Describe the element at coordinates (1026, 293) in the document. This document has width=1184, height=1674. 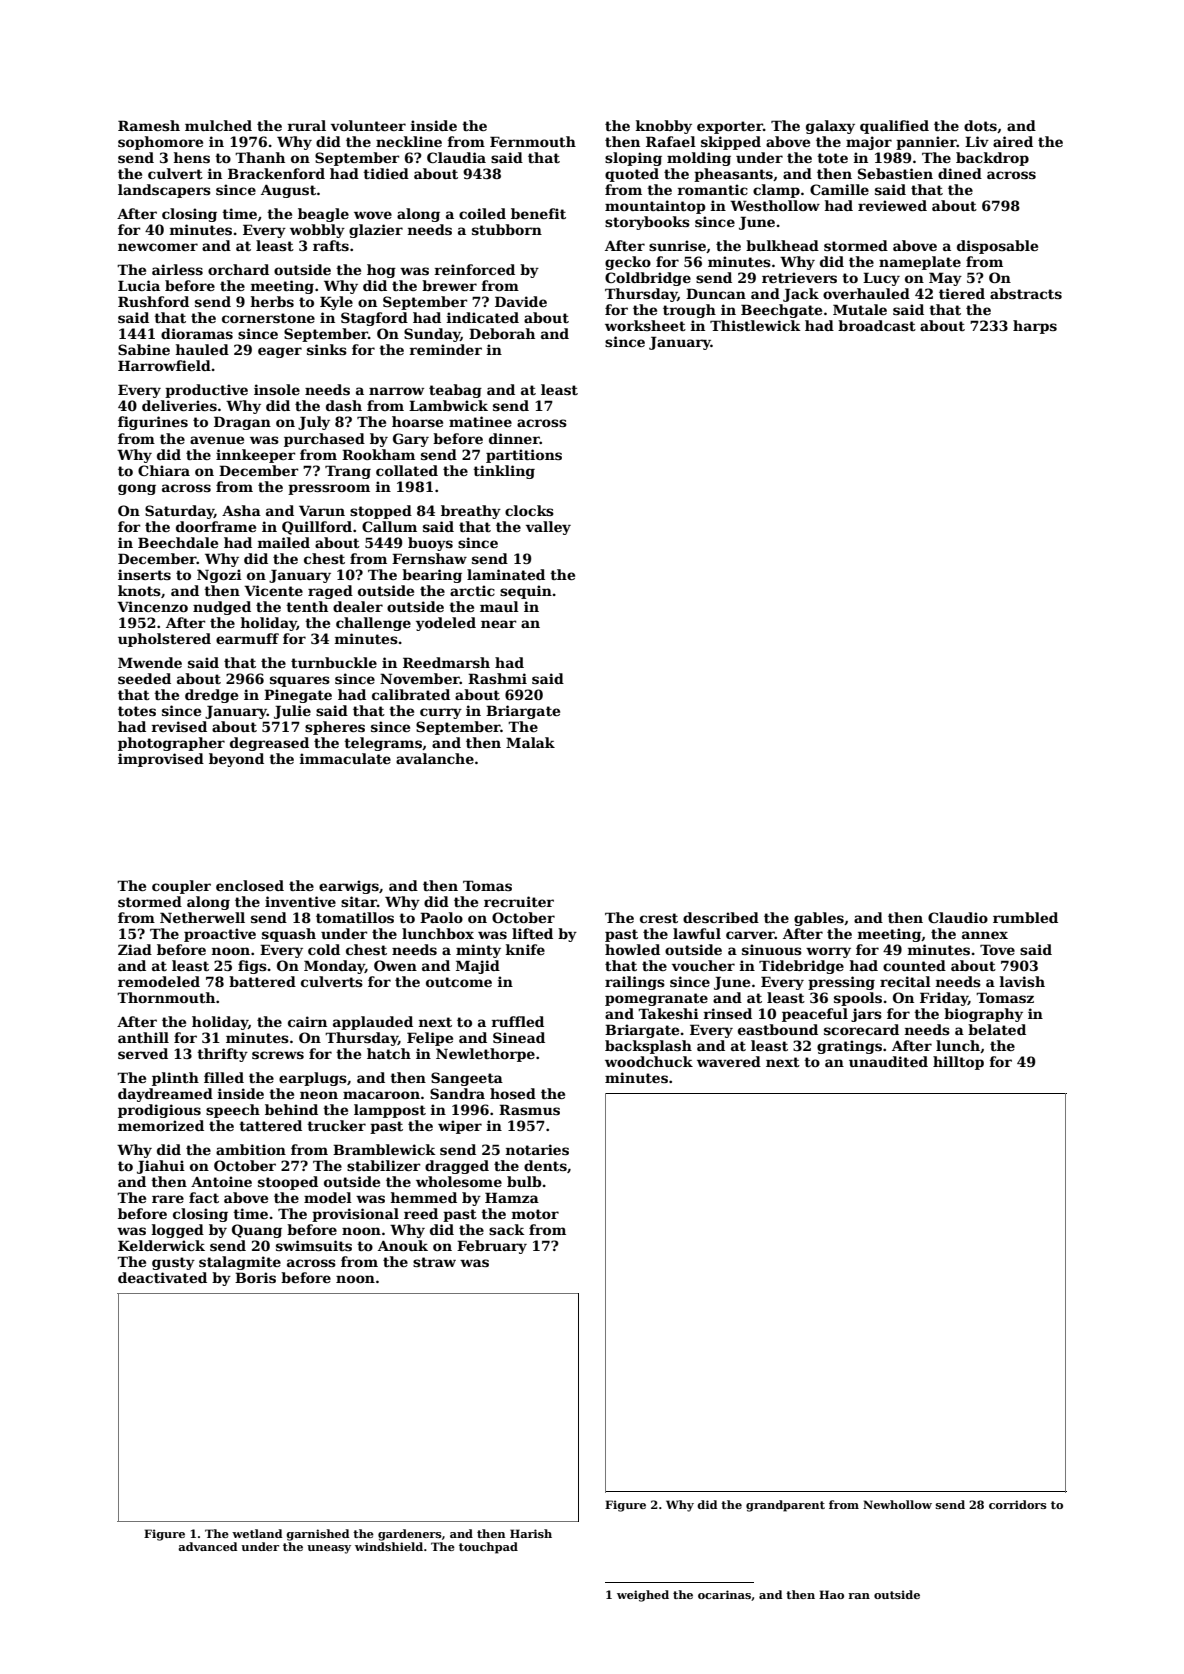
I see `abstracts` at that location.
